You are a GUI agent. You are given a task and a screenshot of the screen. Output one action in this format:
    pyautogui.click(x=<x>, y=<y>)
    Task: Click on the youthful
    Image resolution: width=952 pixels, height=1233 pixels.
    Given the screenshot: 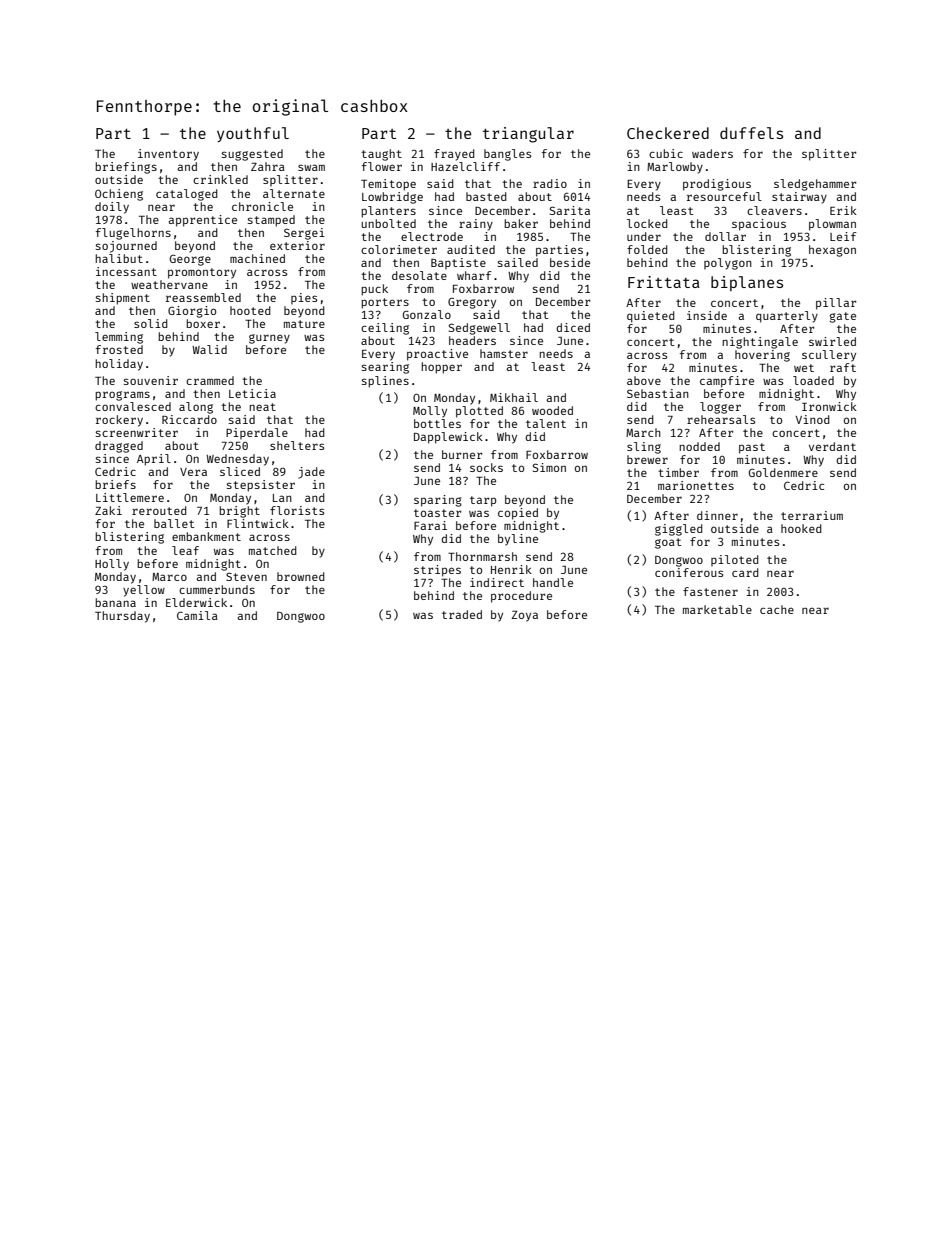 What is the action you would take?
    pyautogui.click(x=253, y=134)
